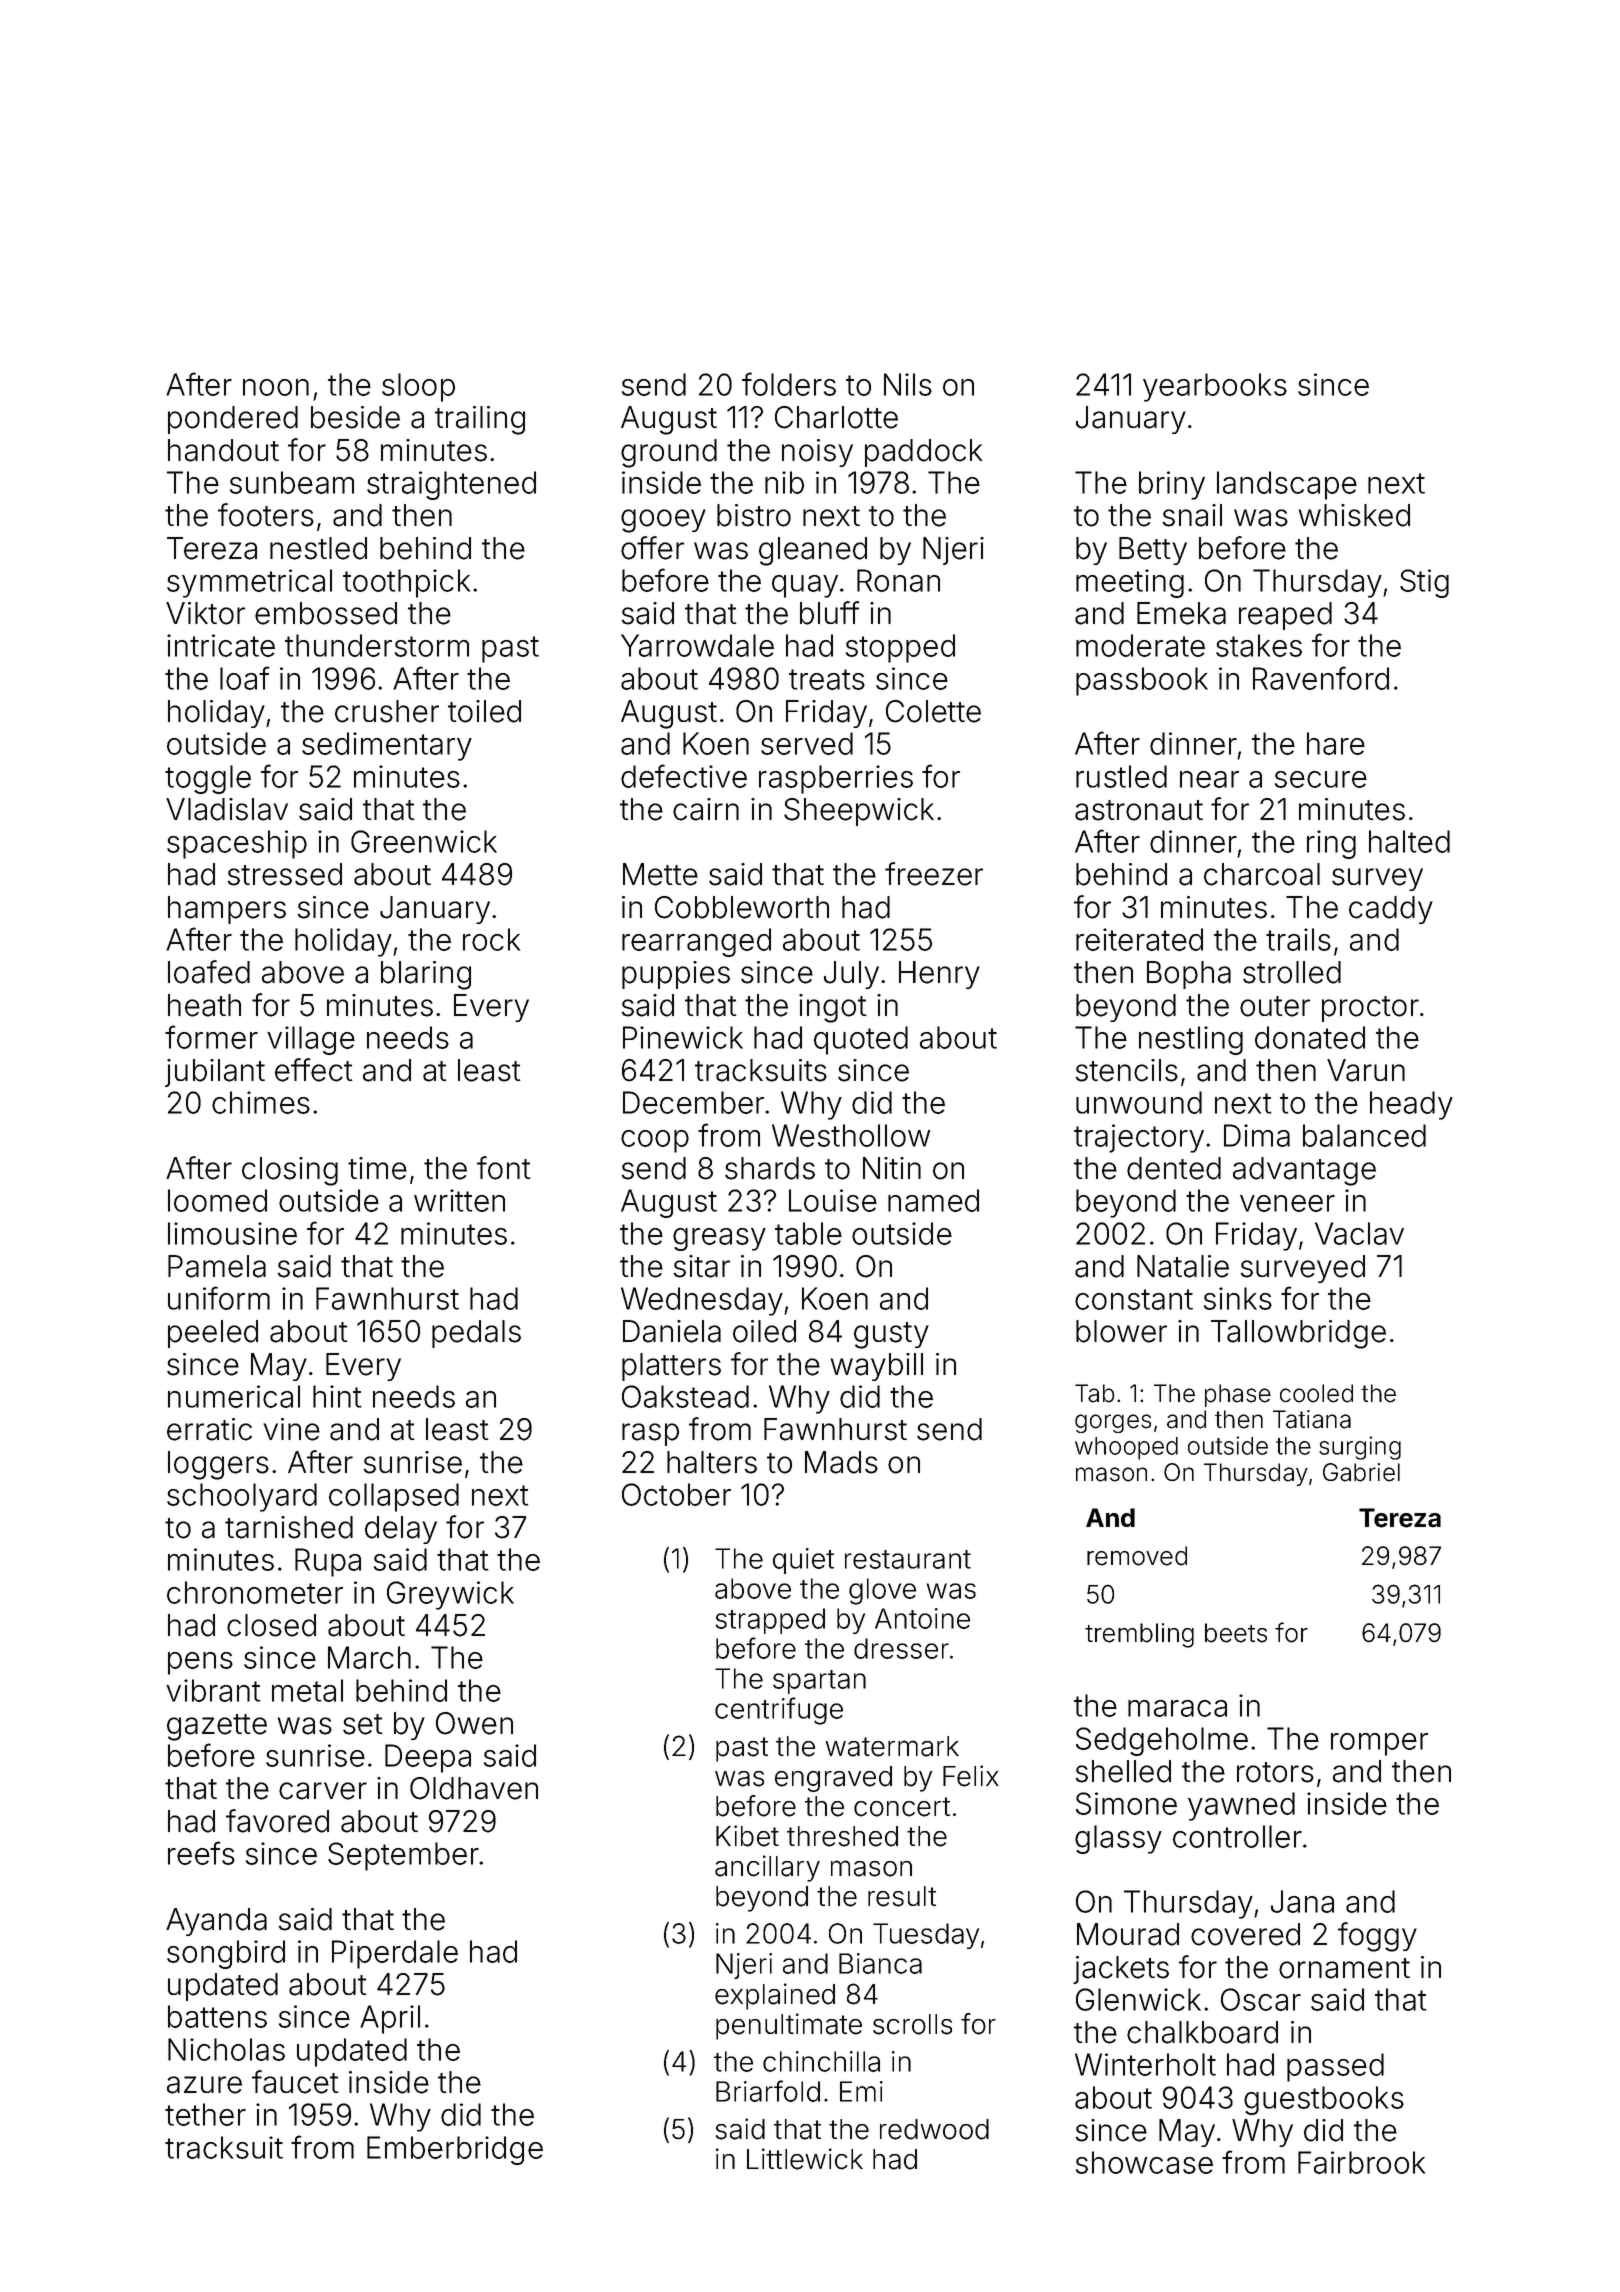  What do you see at coordinates (226, 2049) in the screenshot?
I see `Nicholas` at bounding box center [226, 2049].
